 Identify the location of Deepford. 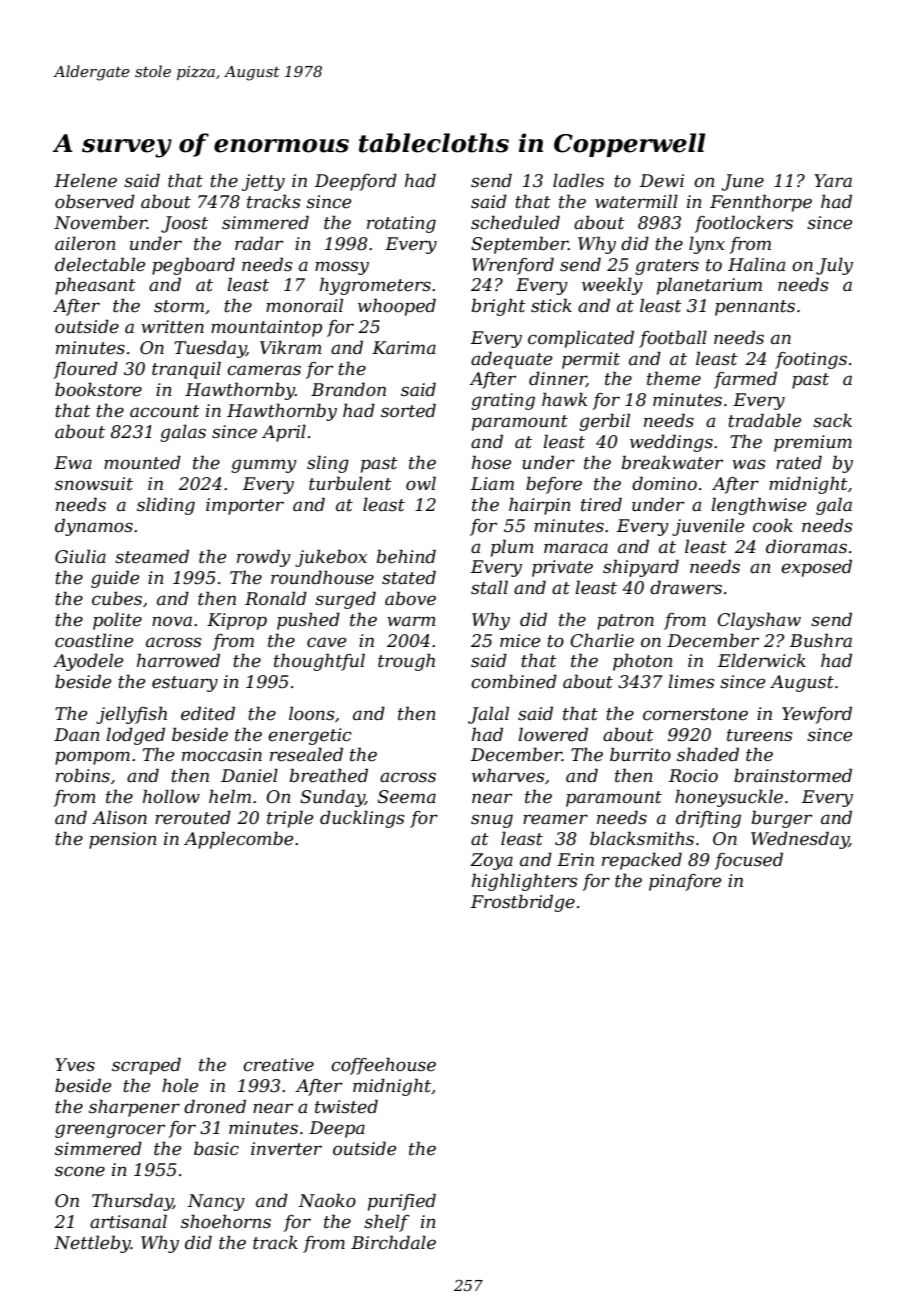
(356, 182).
